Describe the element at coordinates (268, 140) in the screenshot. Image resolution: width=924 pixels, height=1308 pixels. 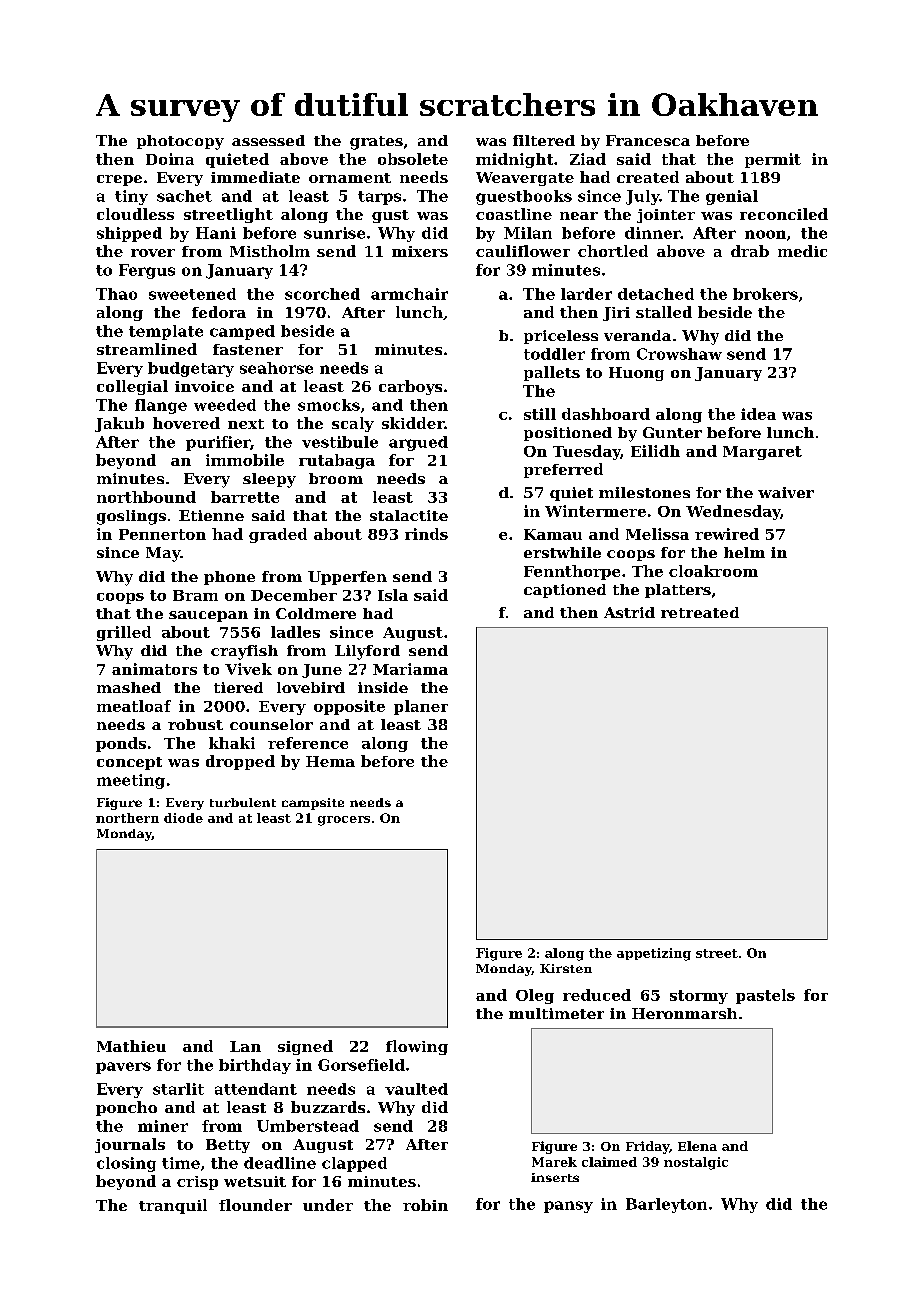
I see `assessed` at that location.
